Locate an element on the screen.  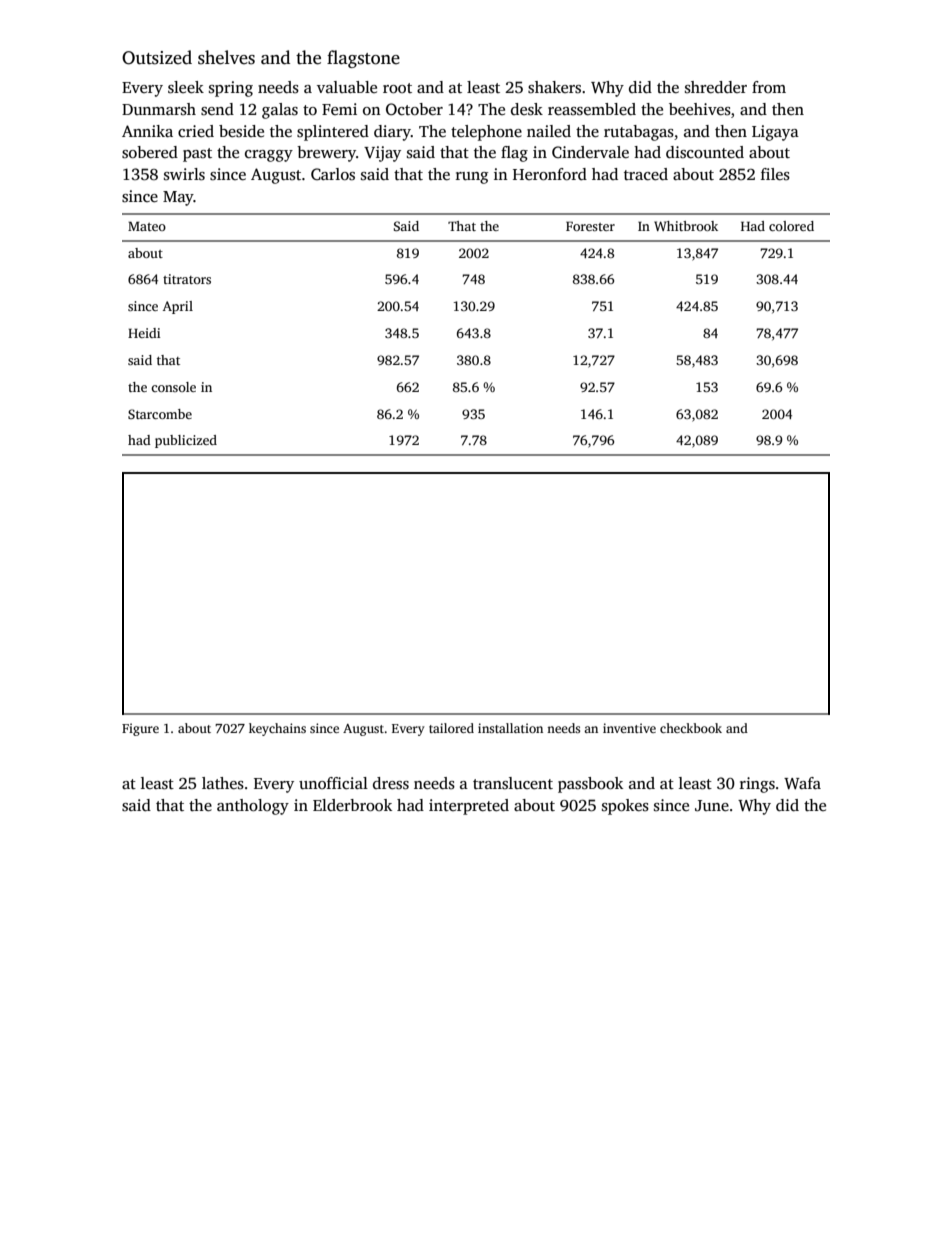
files is located at coordinates (775, 174).
